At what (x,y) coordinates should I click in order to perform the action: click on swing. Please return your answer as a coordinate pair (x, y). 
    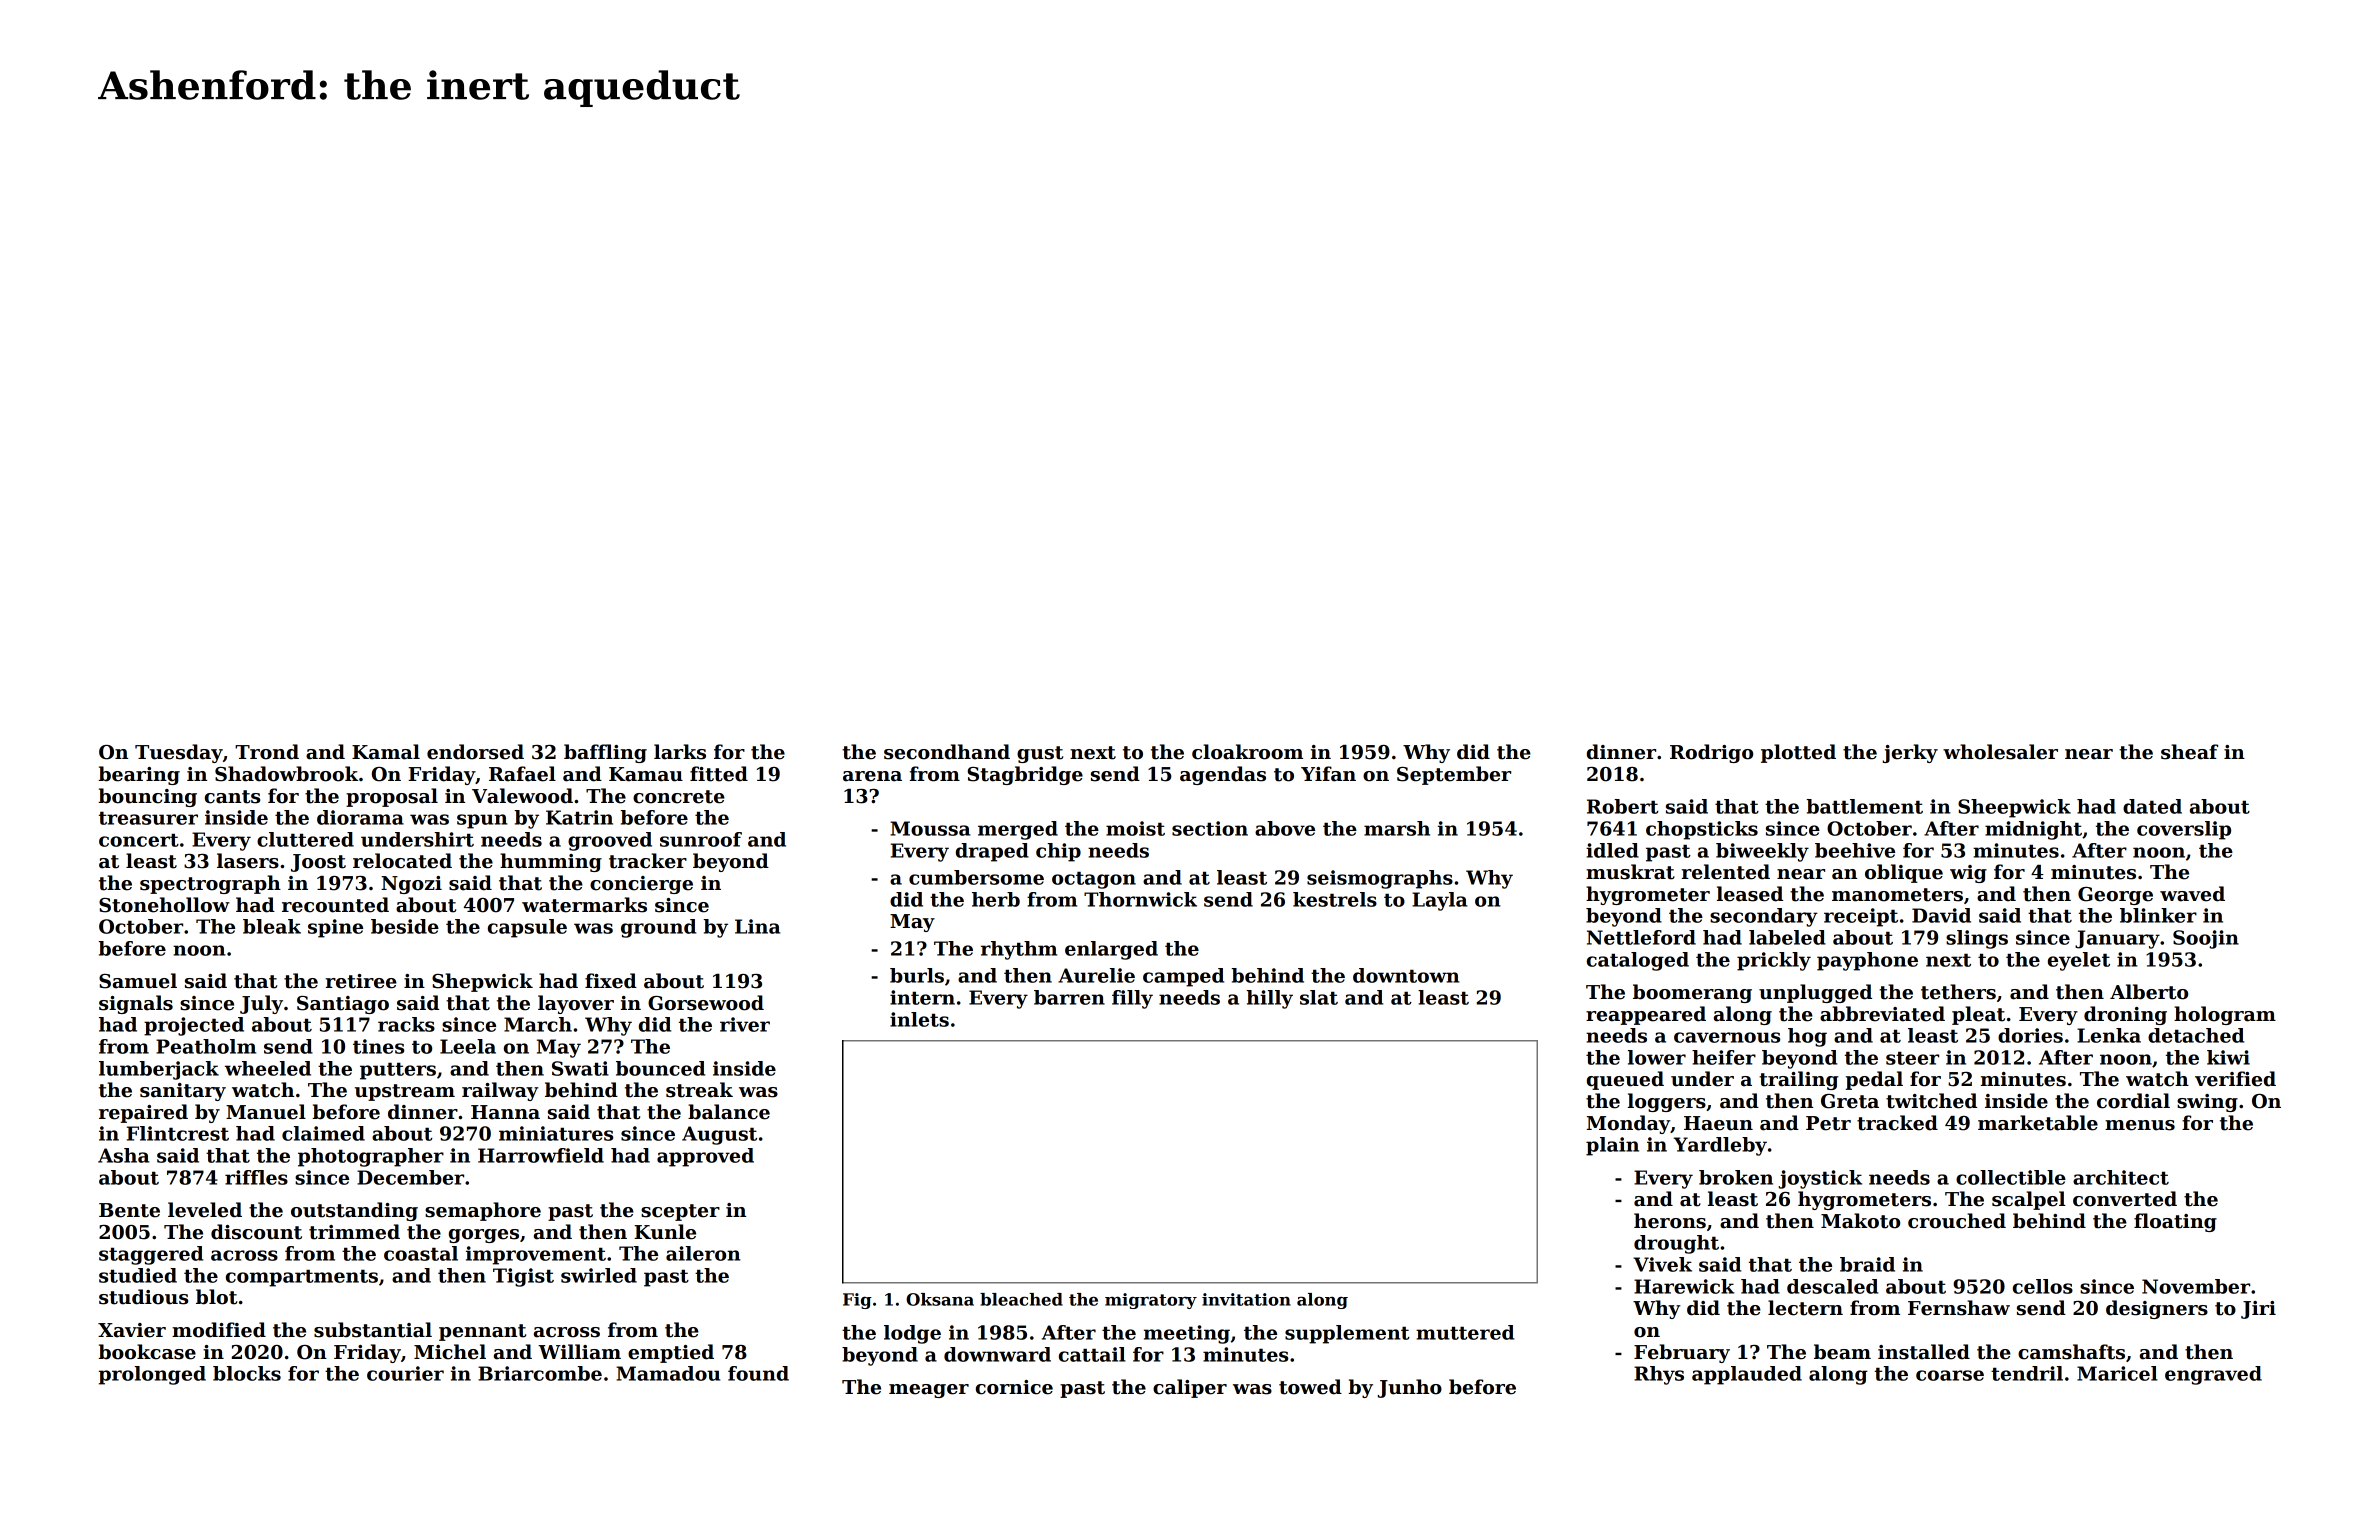
    Looking at the image, I should click on (2207, 1103).
